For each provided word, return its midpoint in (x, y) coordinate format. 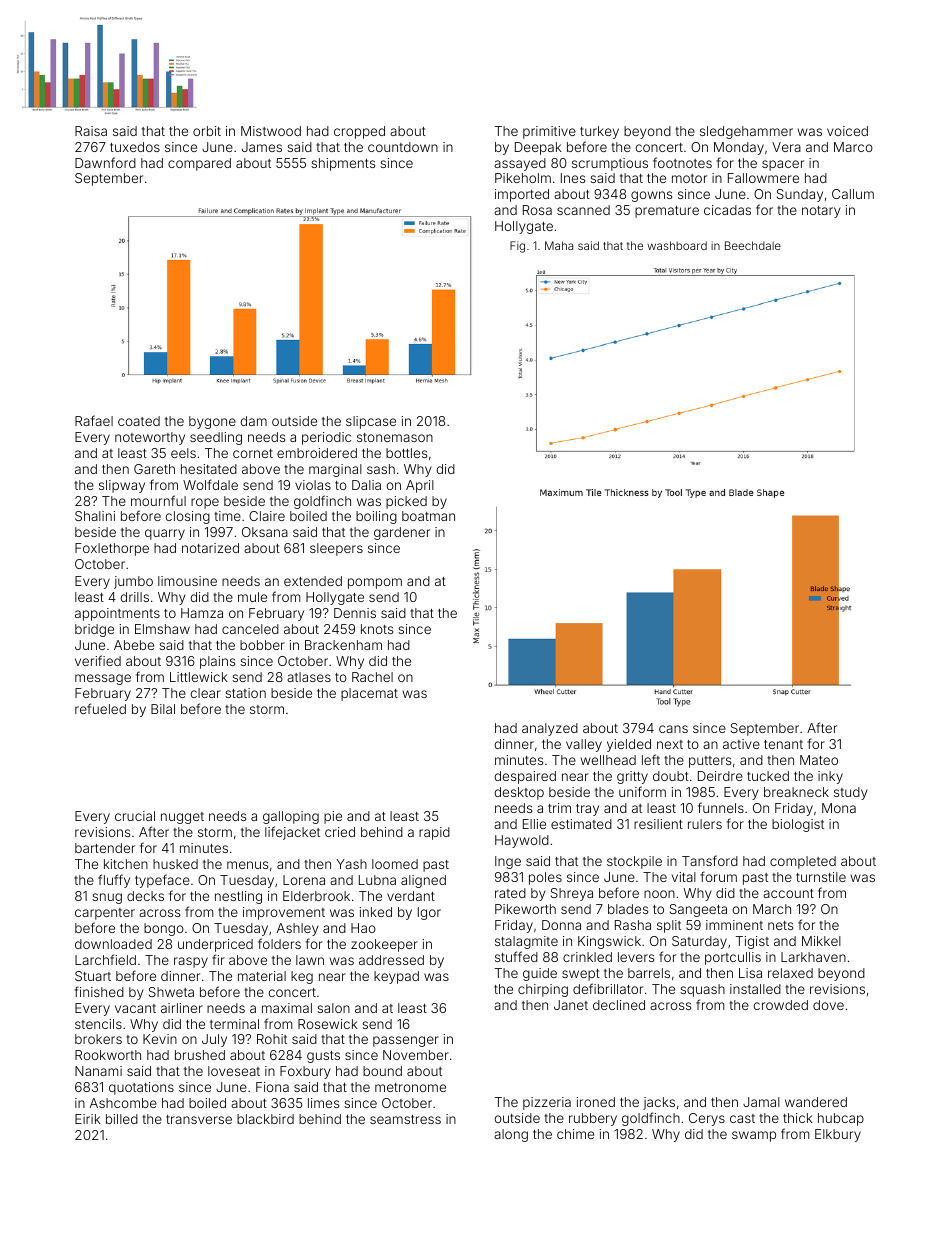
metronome (410, 1087)
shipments (343, 164)
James (262, 147)
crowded (781, 1005)
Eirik (88, 1119)
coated (139, 421)
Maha (559, 245)
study (851, 793)
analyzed (550, 729)
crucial (135, 816)
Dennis (355, 613)
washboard (677, 245)
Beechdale (753, 245)
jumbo (133, 582)
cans (673, 729)
